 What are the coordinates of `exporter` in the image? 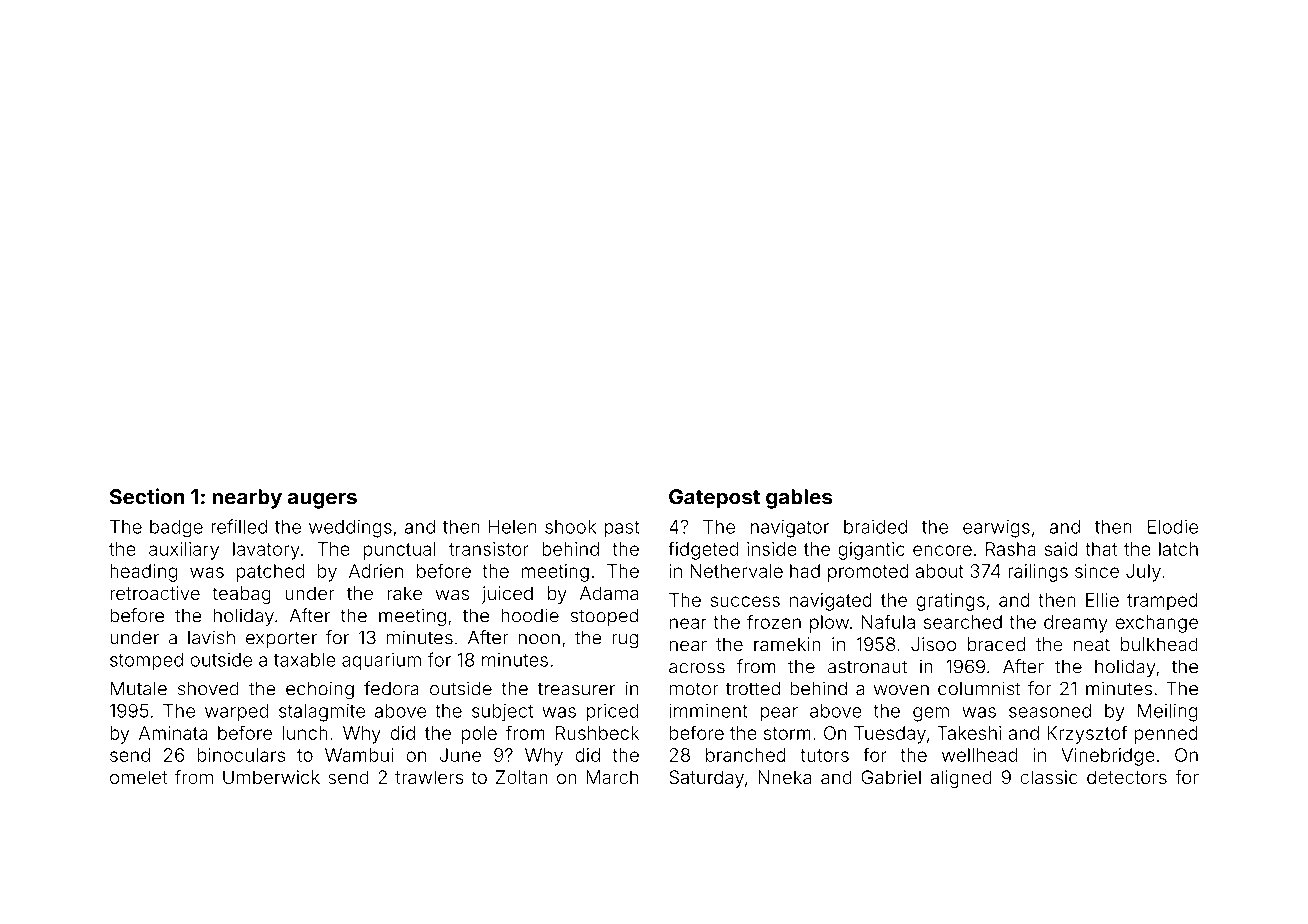 It's located at (281, 639).
